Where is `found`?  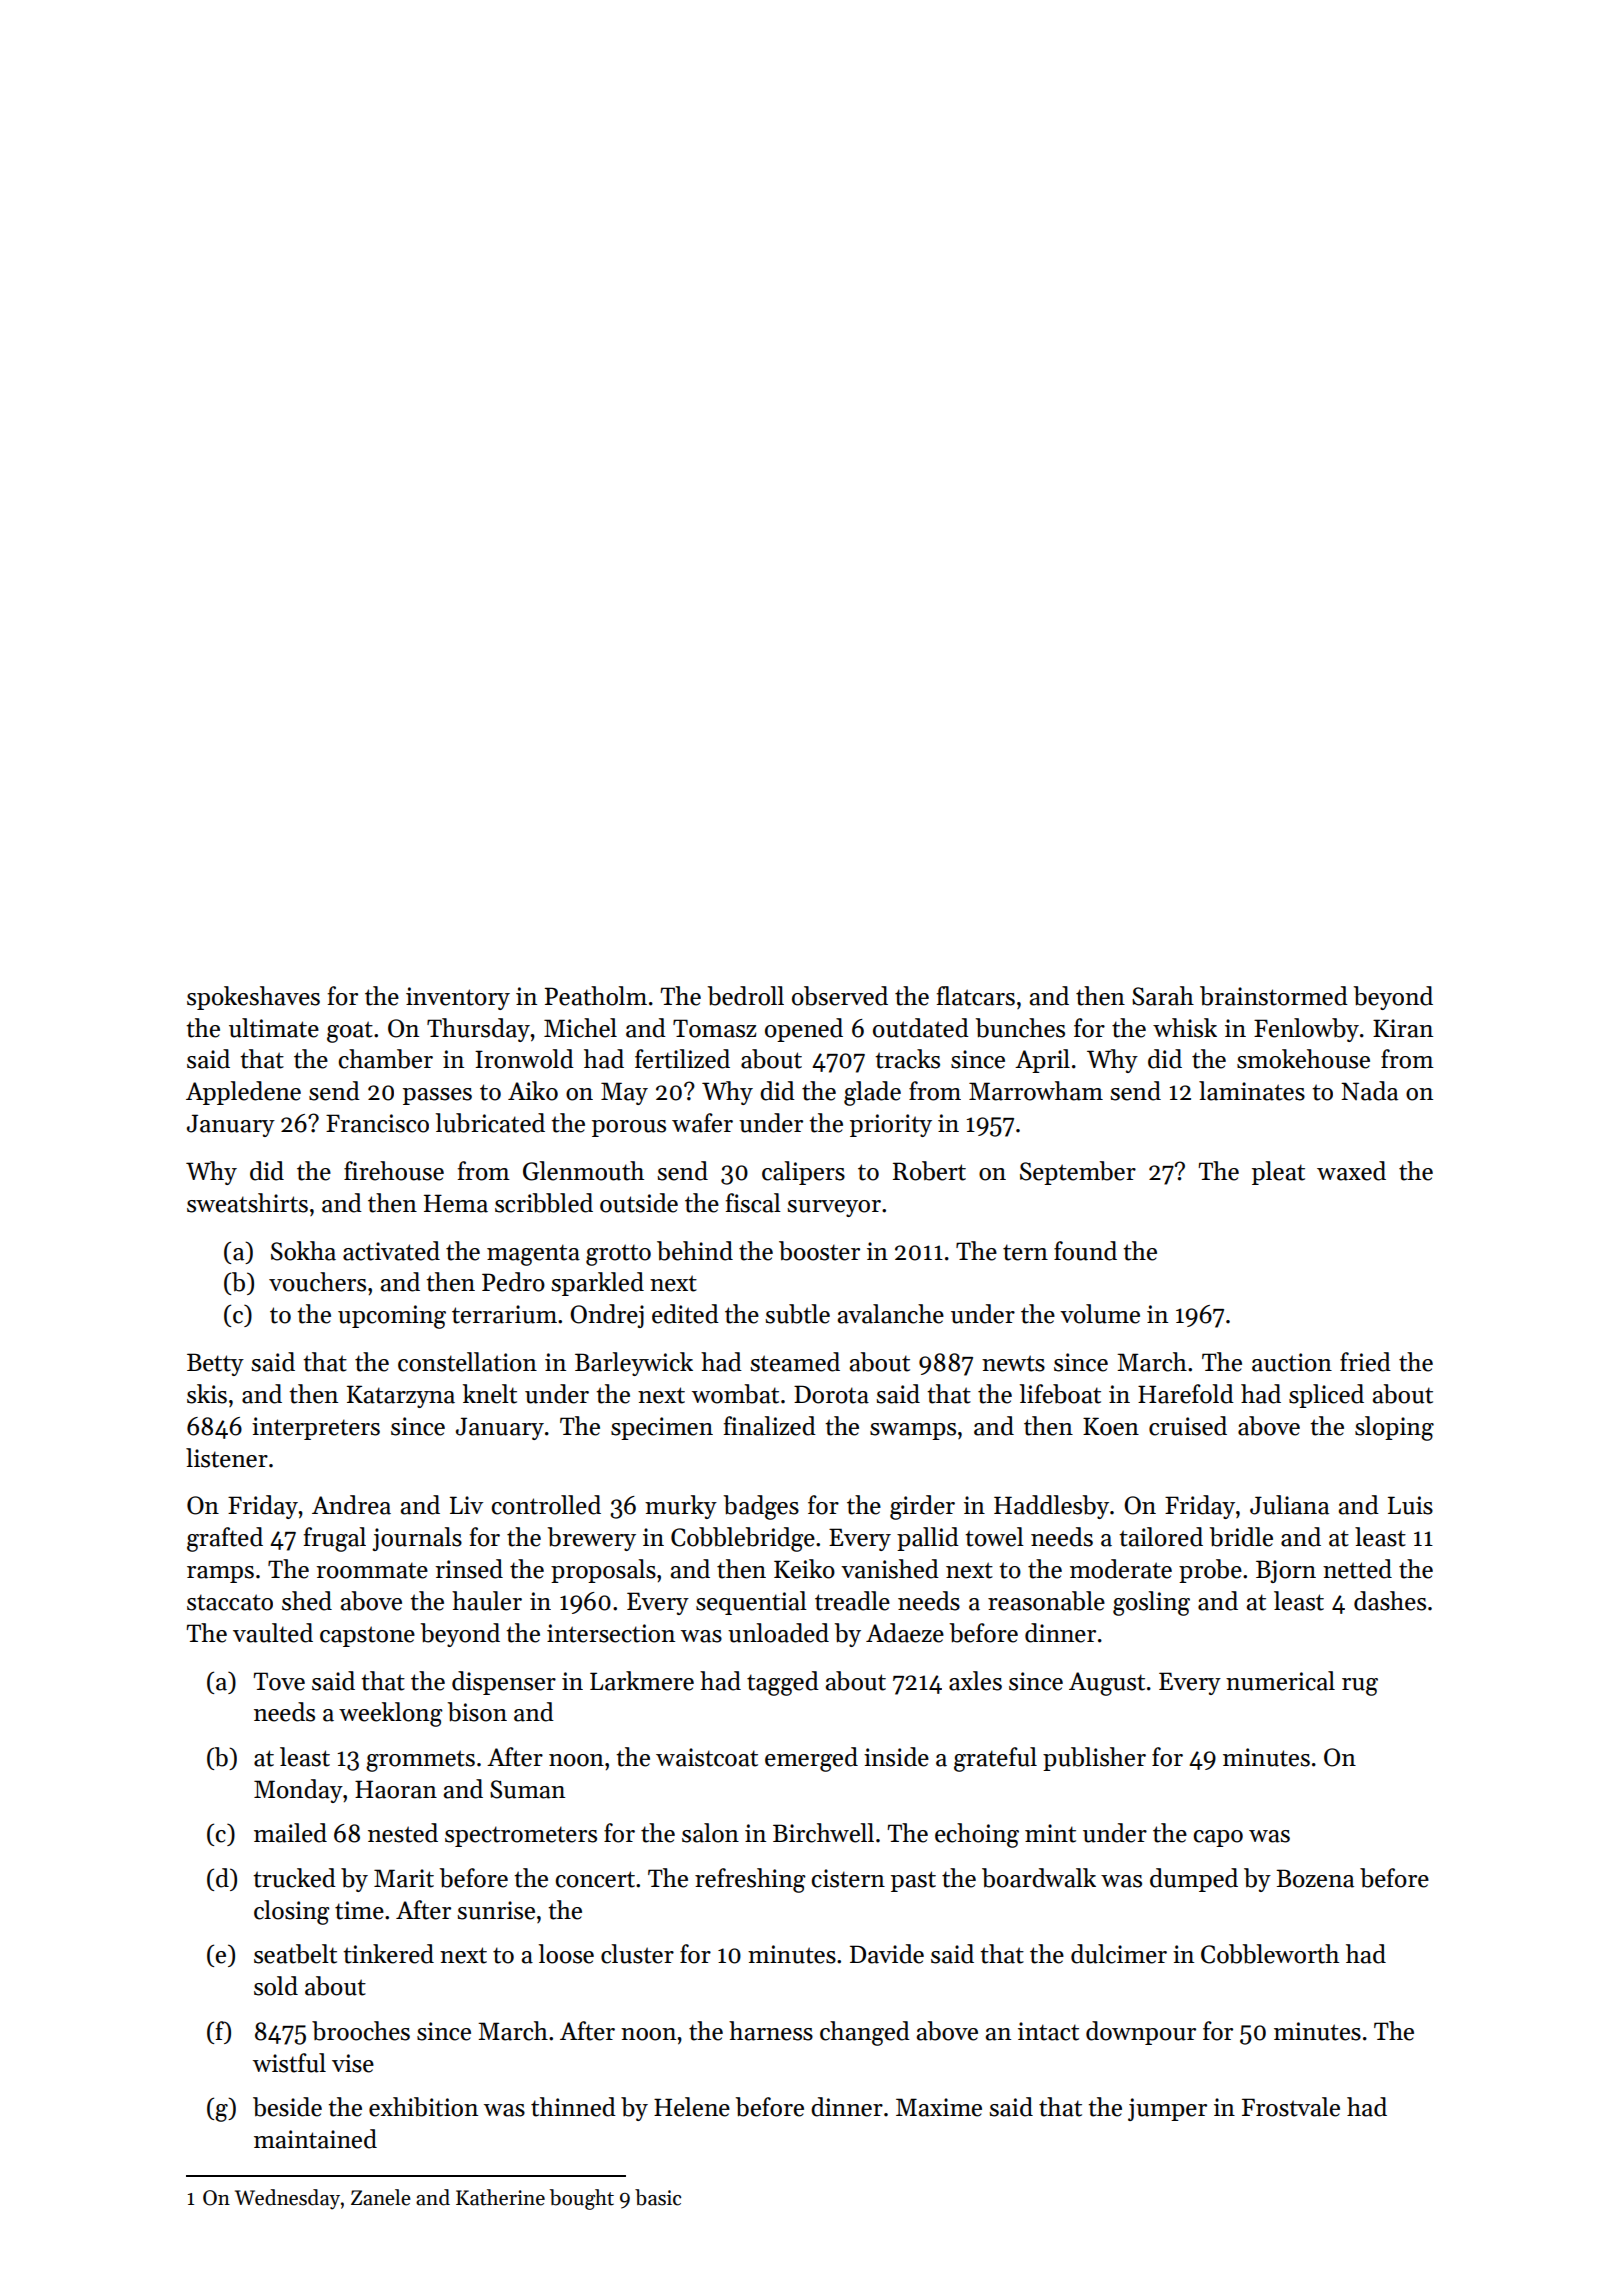
found is located at coordinates (1085, 1251).
